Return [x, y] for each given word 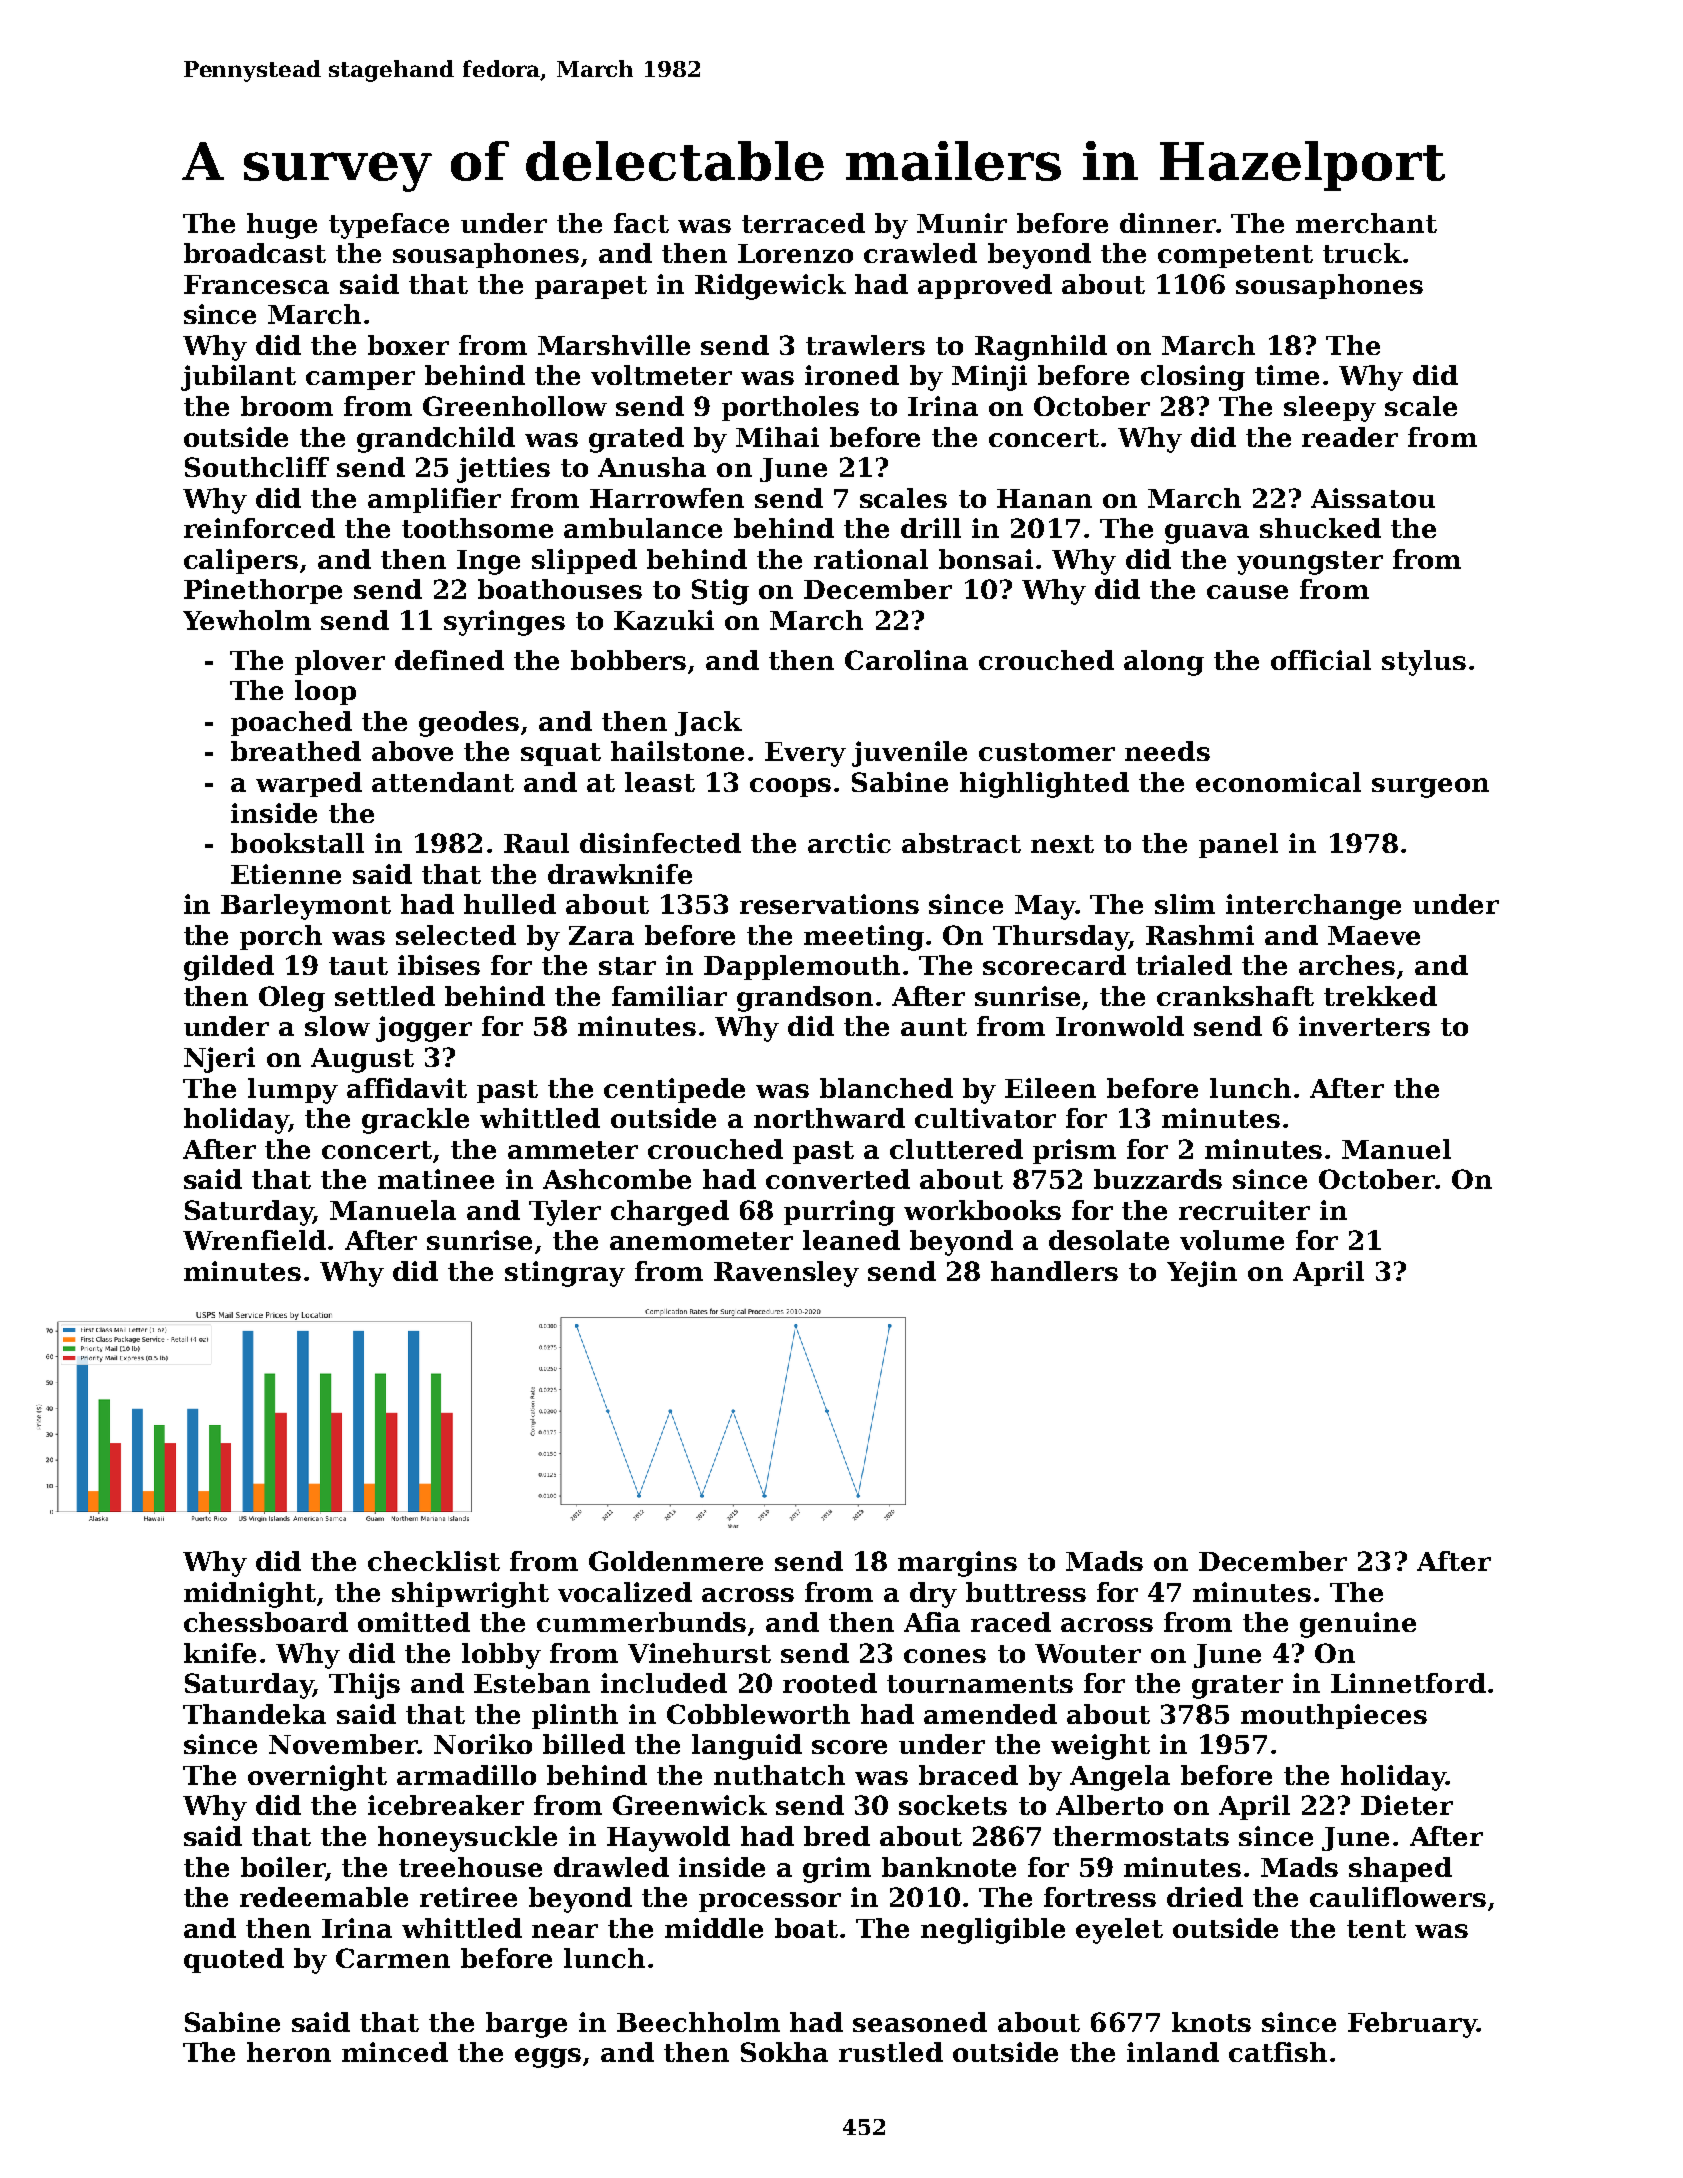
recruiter [1244, 1210]
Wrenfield [254, 1240]
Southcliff [257, 467]
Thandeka [254, 1714]
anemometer [701, 1241]
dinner [1168, 223]
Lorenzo [795, 253]
